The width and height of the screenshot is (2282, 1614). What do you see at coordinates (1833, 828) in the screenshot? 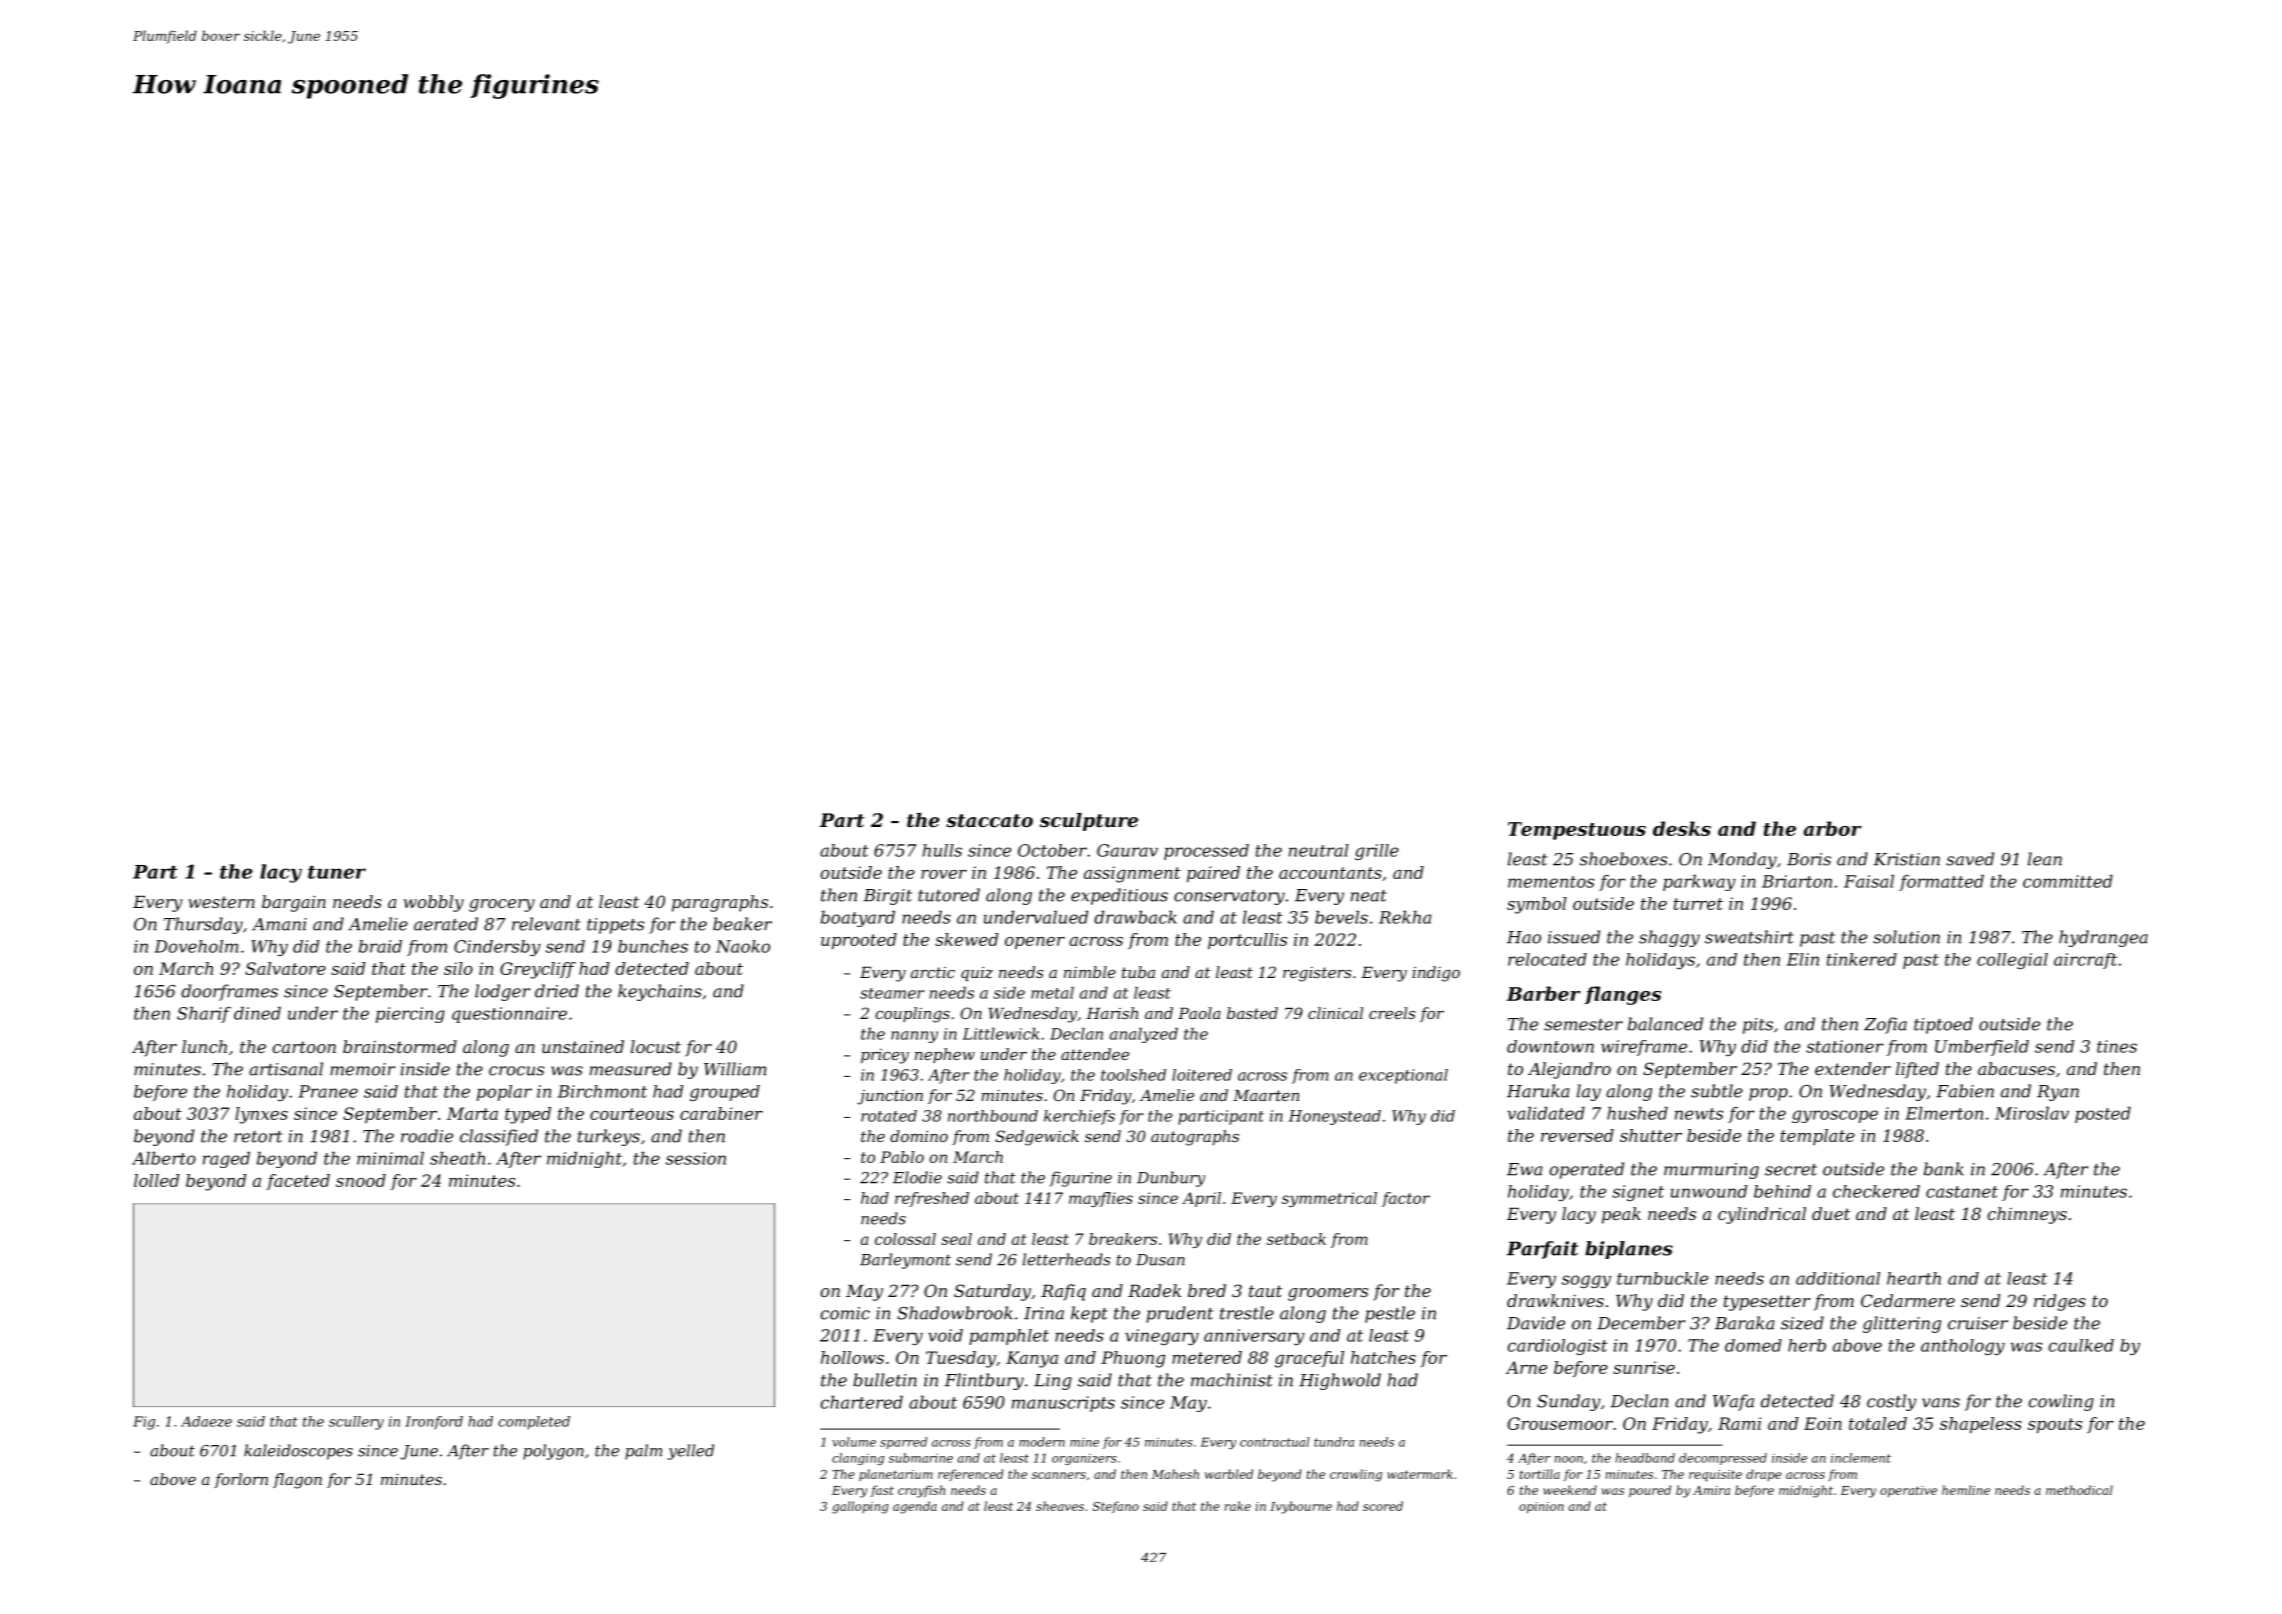
I see `arbor` at bounding box center [1833, 828].
